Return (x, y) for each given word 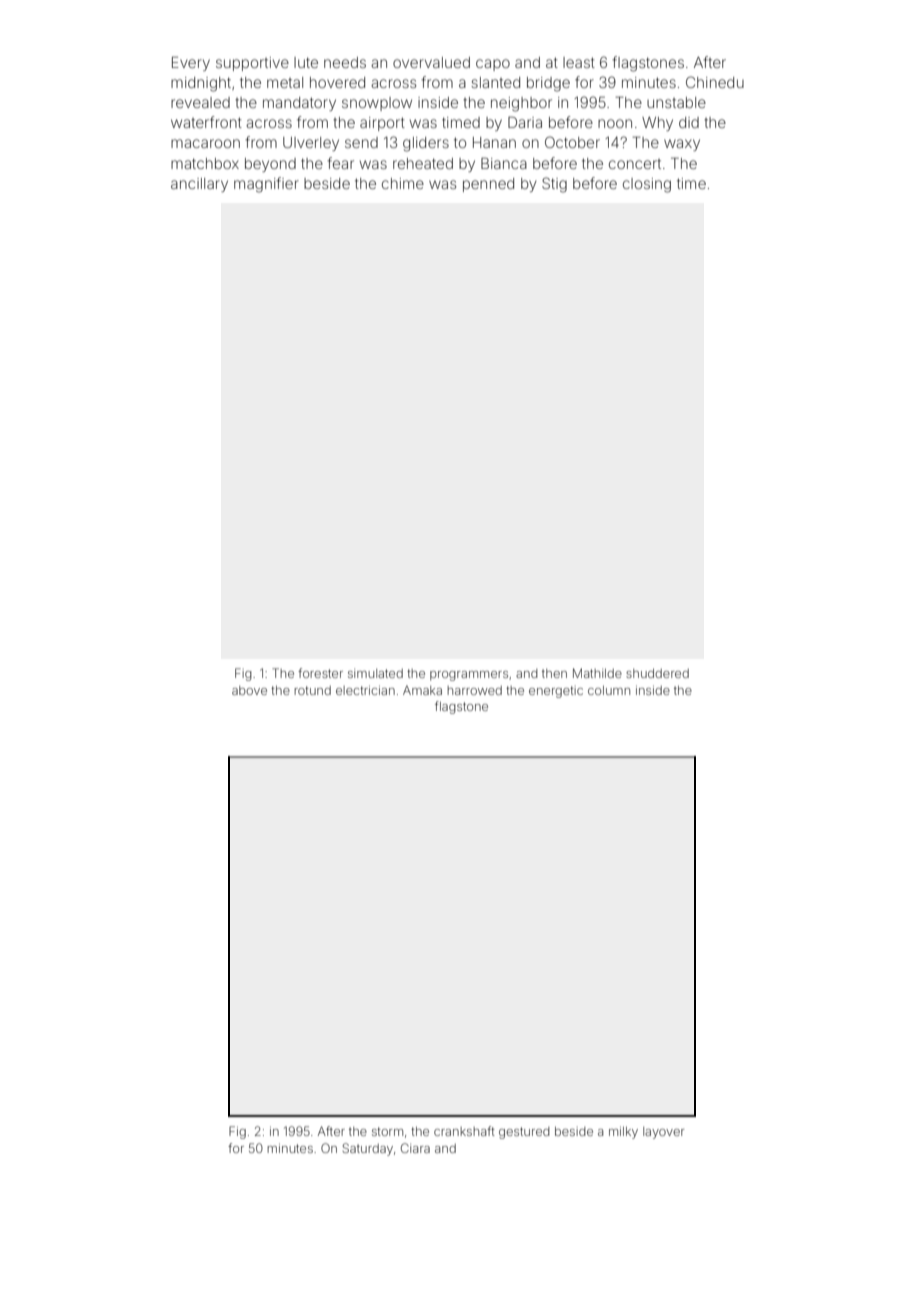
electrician (365, 690)
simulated (375, 673)
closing (647, 185)
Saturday (367, 1149)
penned (488, 185)
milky (623, 1132)
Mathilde (597, 673)
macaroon (205, 143)
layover (663, 1133)
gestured (524, 1133)
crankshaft (464, 1131)
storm (387, 1131)
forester (320, 673)
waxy (682, 145)
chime (403, 183)
